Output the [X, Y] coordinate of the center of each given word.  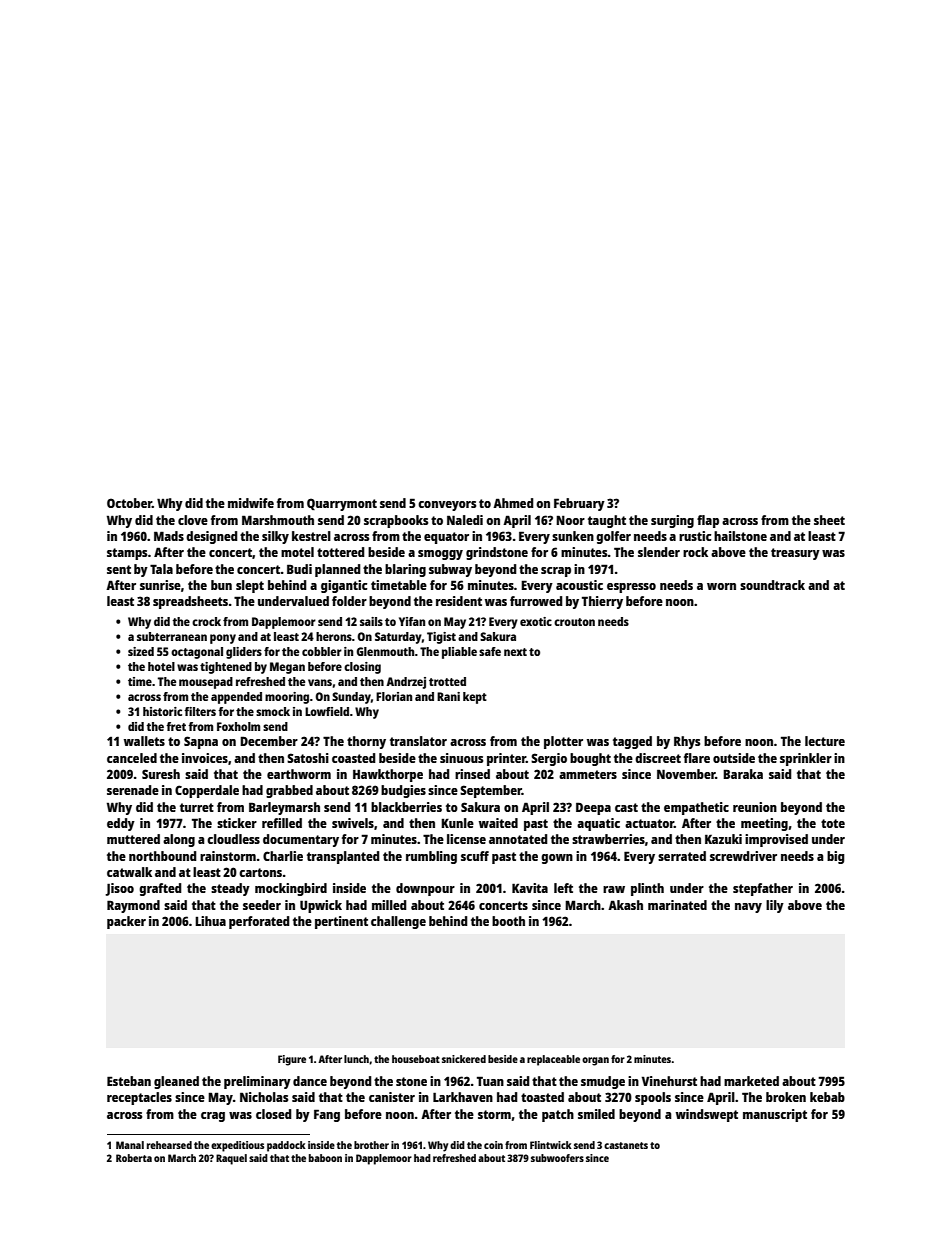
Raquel [231, 1159]
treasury [795, 554]
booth [508, 921]
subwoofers [557, 1158]
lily [775, 906]
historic [162, 711]
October [129, 503]
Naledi [465, 520]
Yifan [412, 621]
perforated [259, 922]
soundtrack [772, 585]
